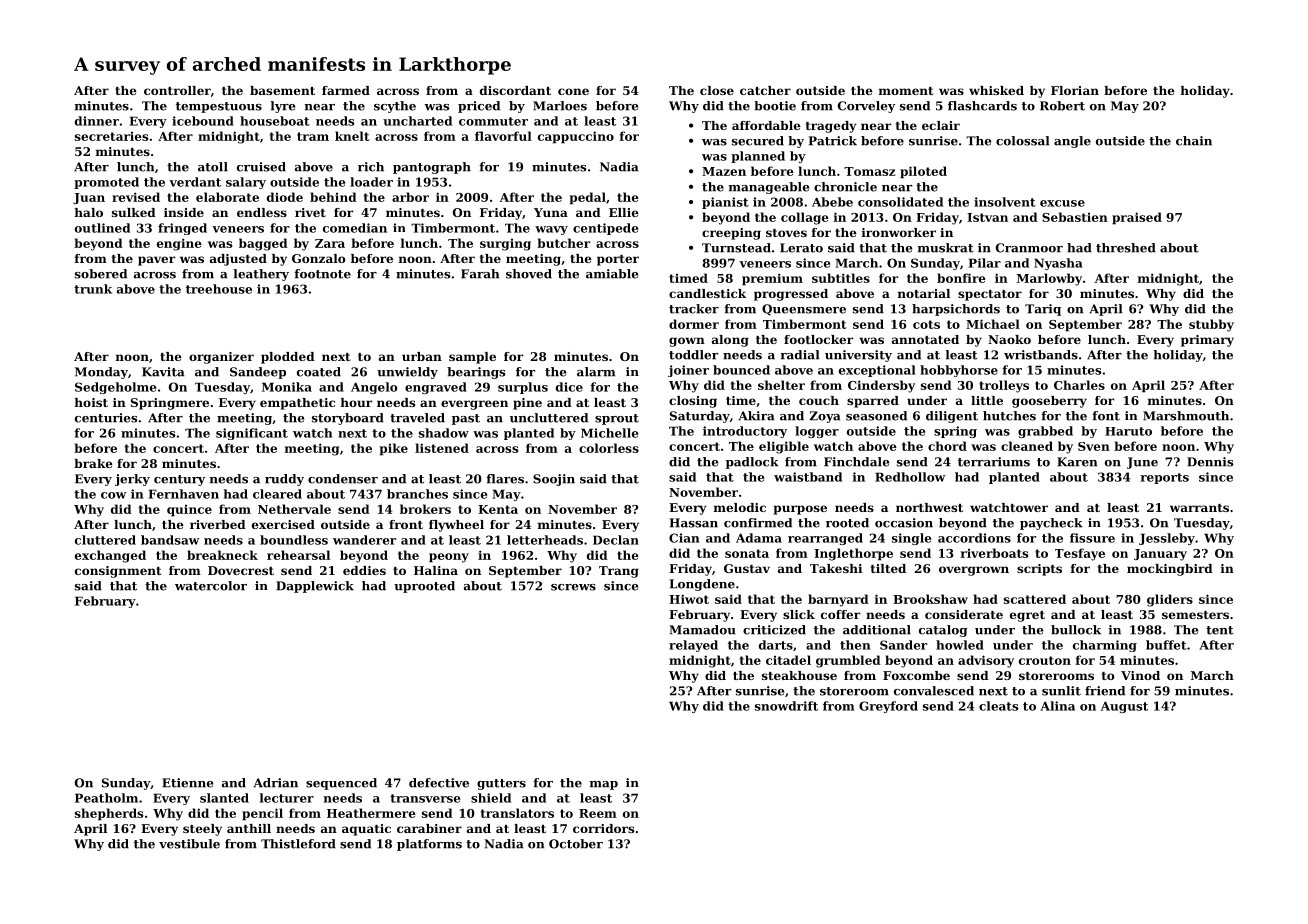  I want to click on tracker, so click(694, 309).
